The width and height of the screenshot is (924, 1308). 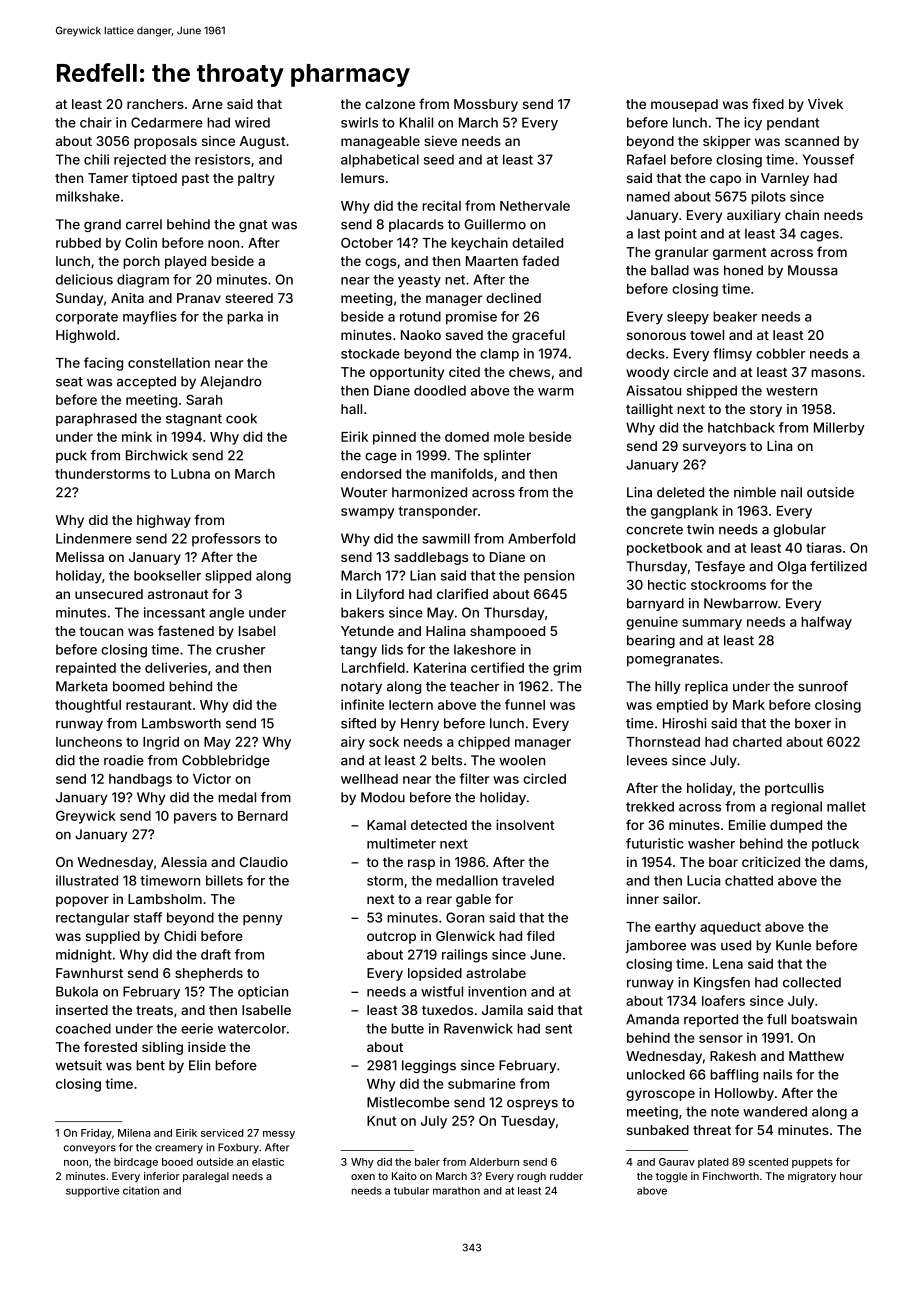 What do you see at coordinates (465, 956) in the screenshot?
I see `railings` at bounding box center [465, 956].
